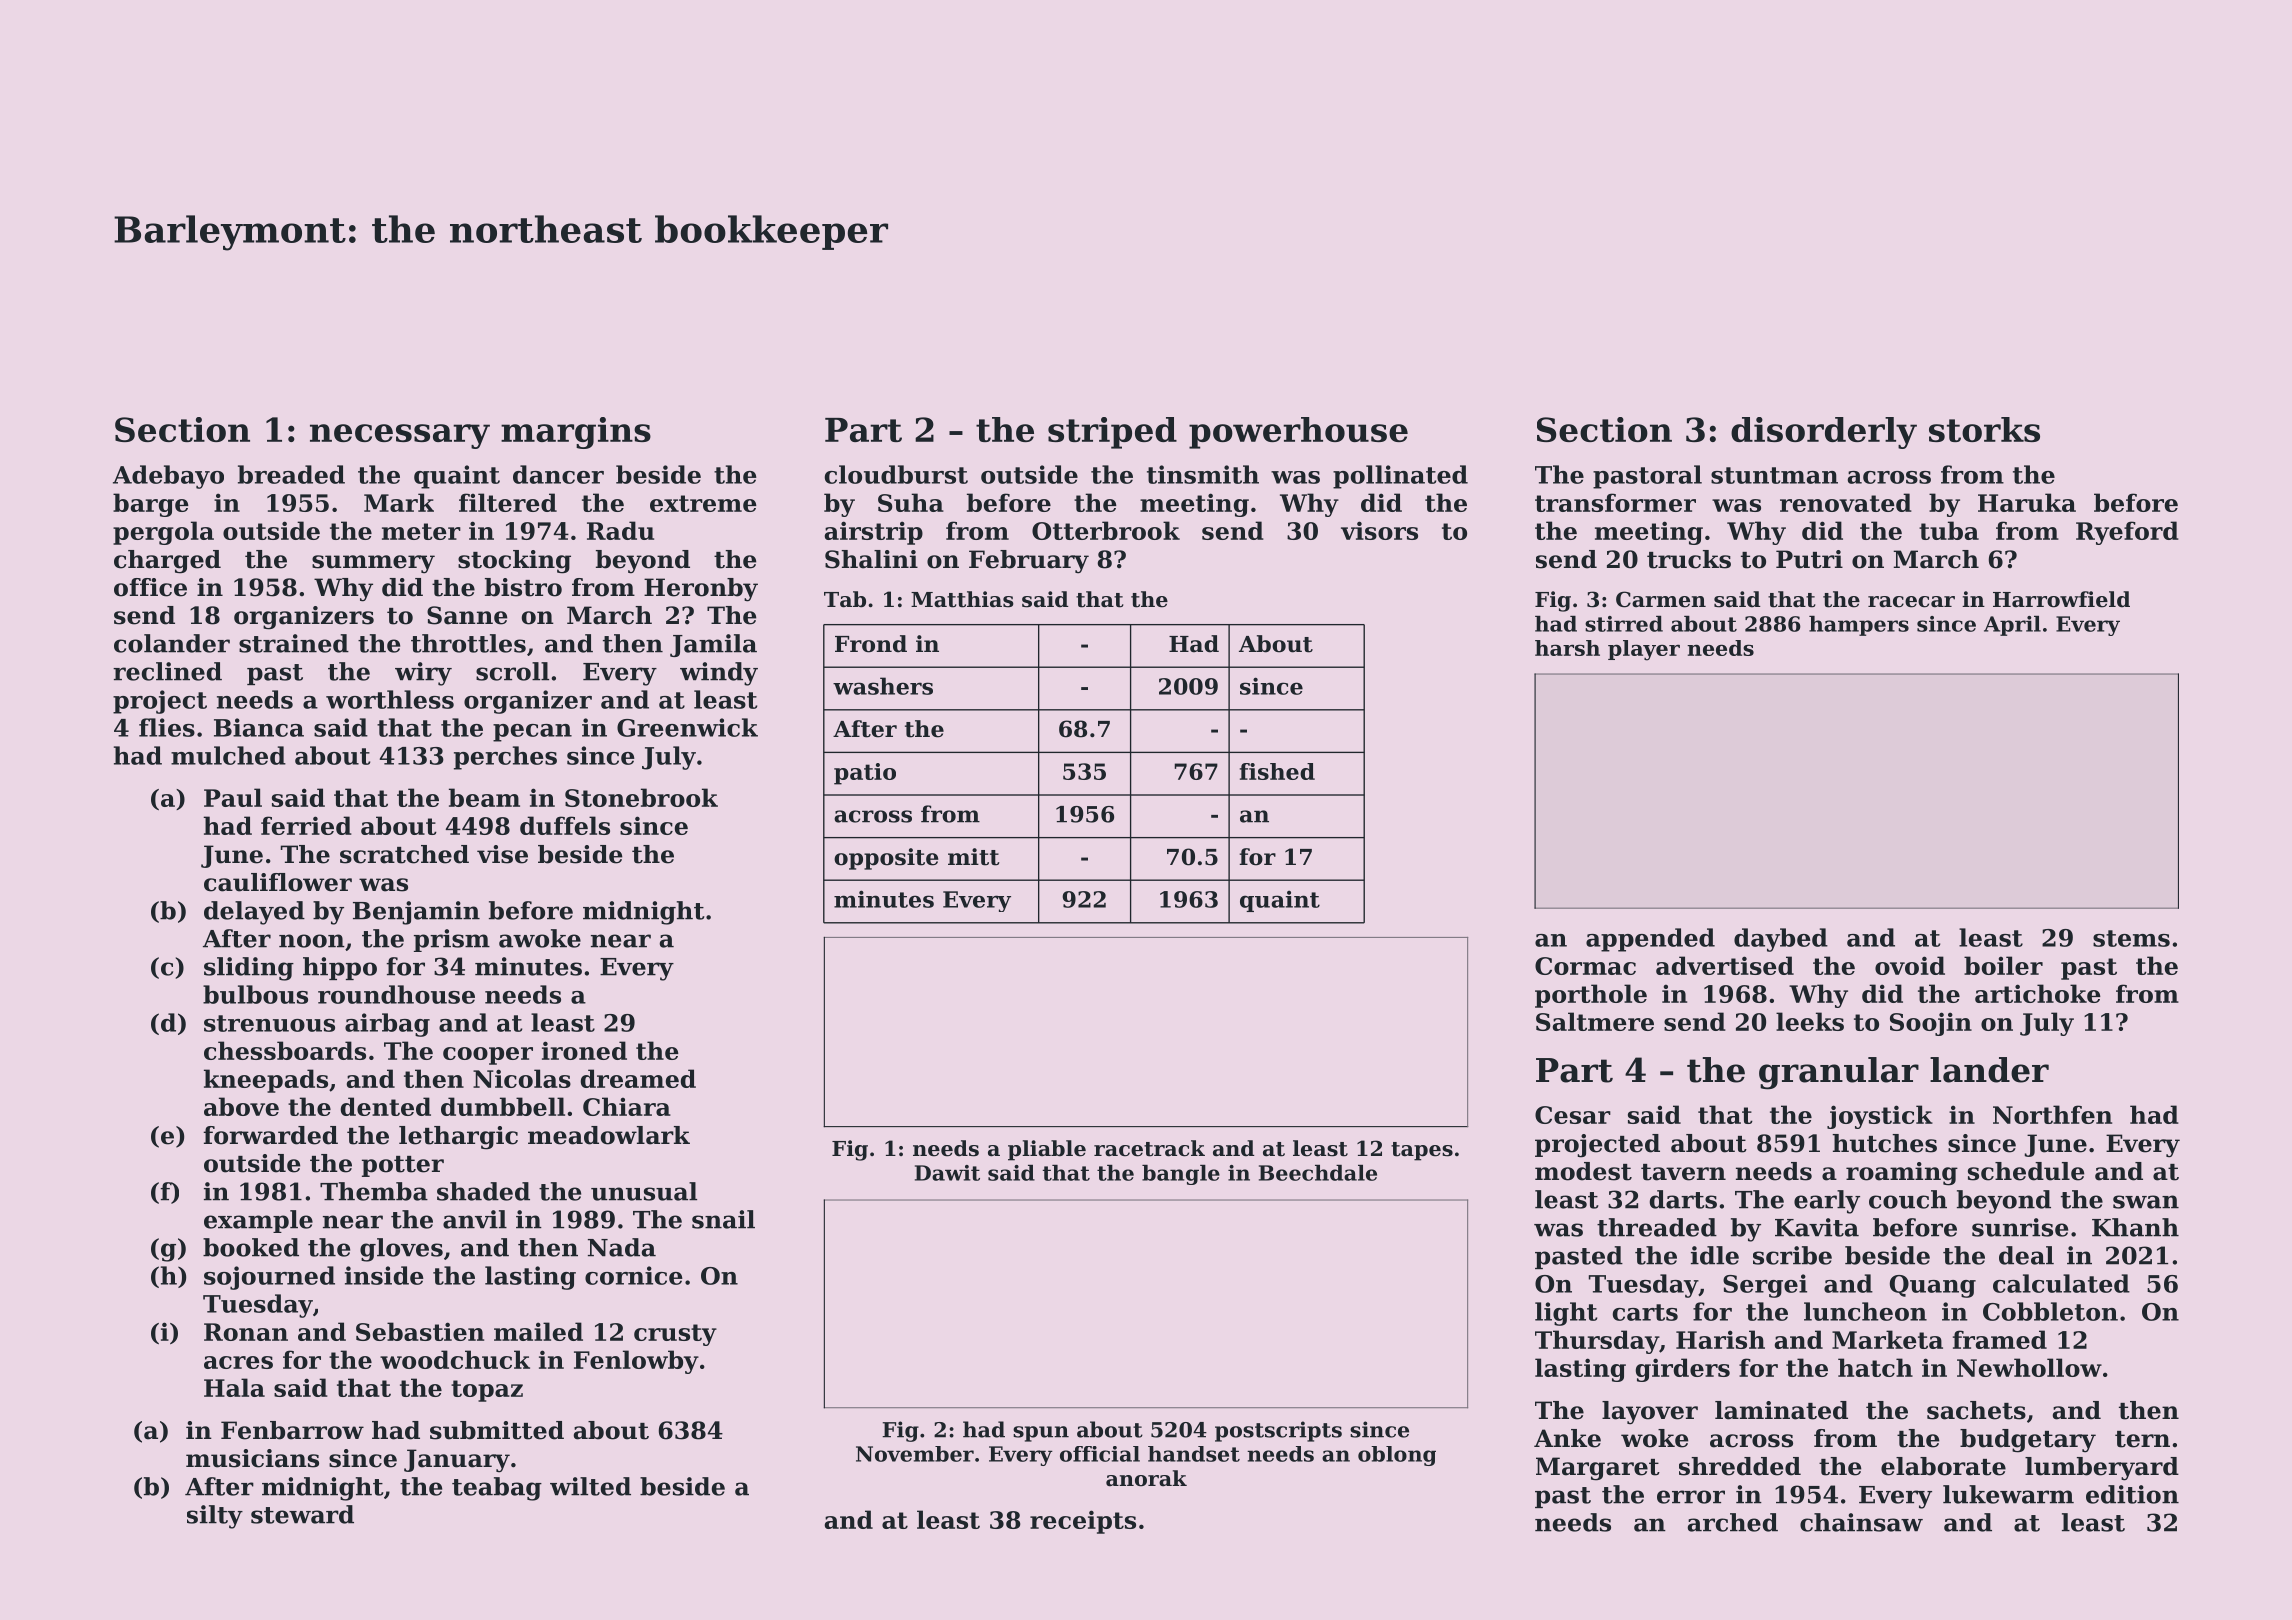  Describe the element at coordinates (1573, 1115) in the document. I see `Cesar` at that location.
